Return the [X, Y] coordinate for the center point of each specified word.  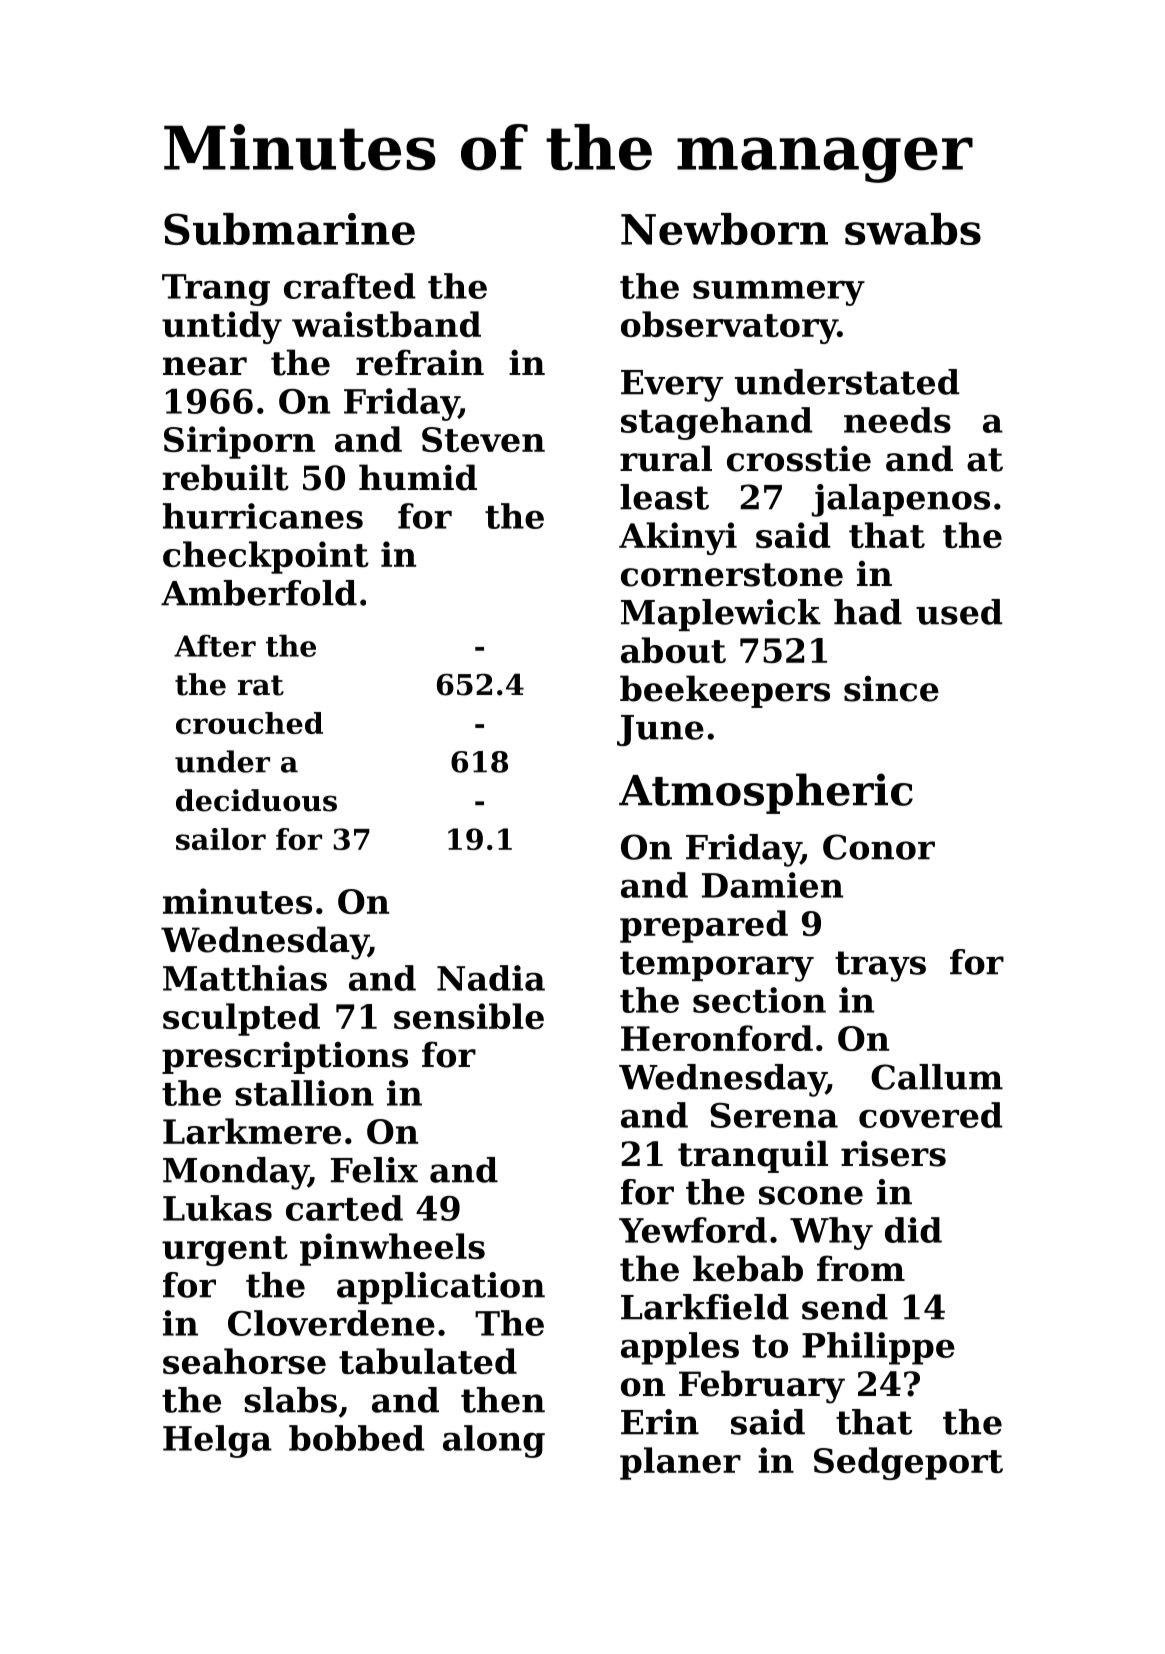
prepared [704, 926]
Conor [879, 847]
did [913, 1230]
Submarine [289, 229]
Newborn [724, 229]
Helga [217, 1441]
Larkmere [252, 1131]
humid [418, 477]
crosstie [799, 458]
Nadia [491, 978]
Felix [374, 1170]
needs [897, 420]
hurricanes [263, 516]
